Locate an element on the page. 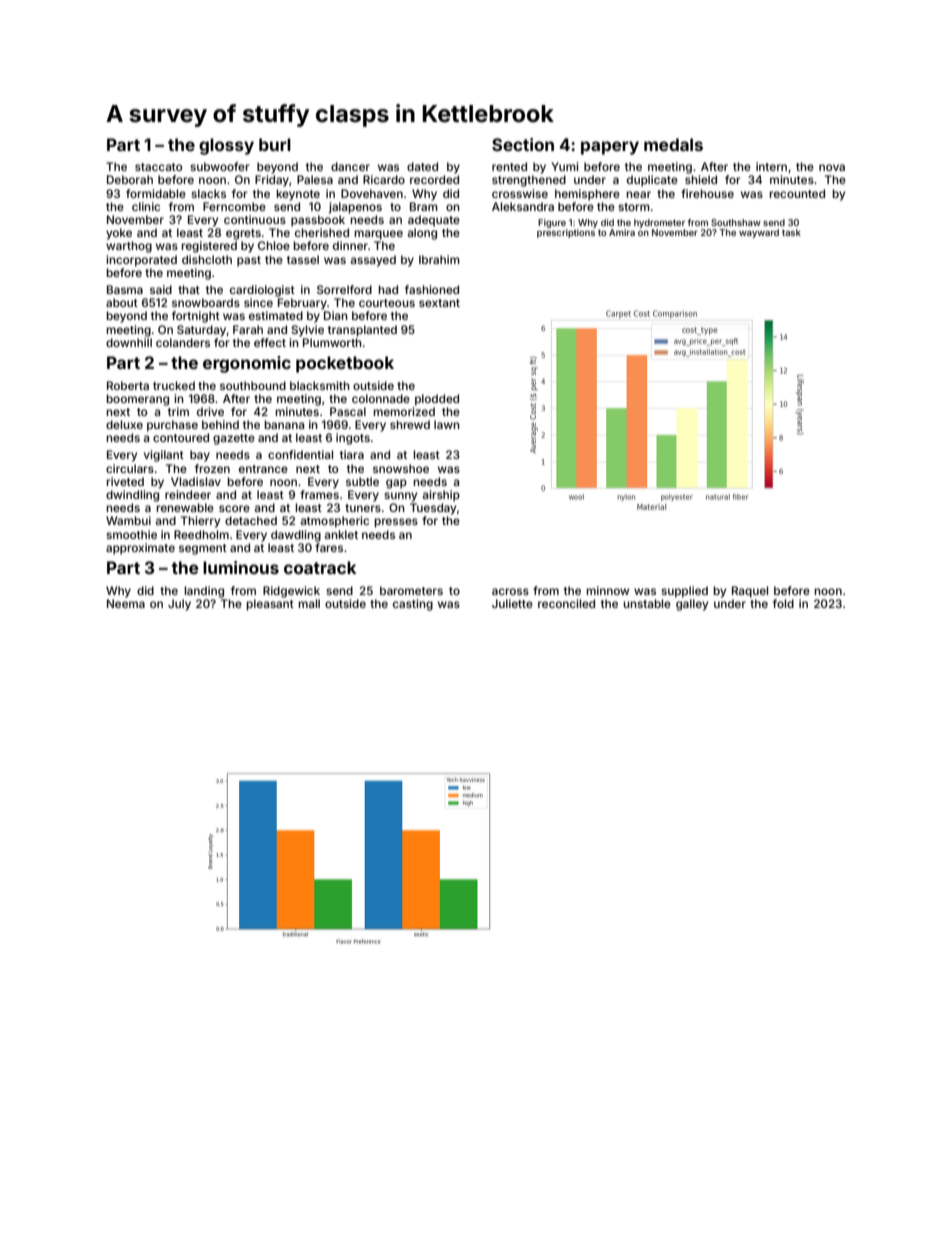 This image has height=1233, width=952. ergonomic is located at coordinates (247, 364).
